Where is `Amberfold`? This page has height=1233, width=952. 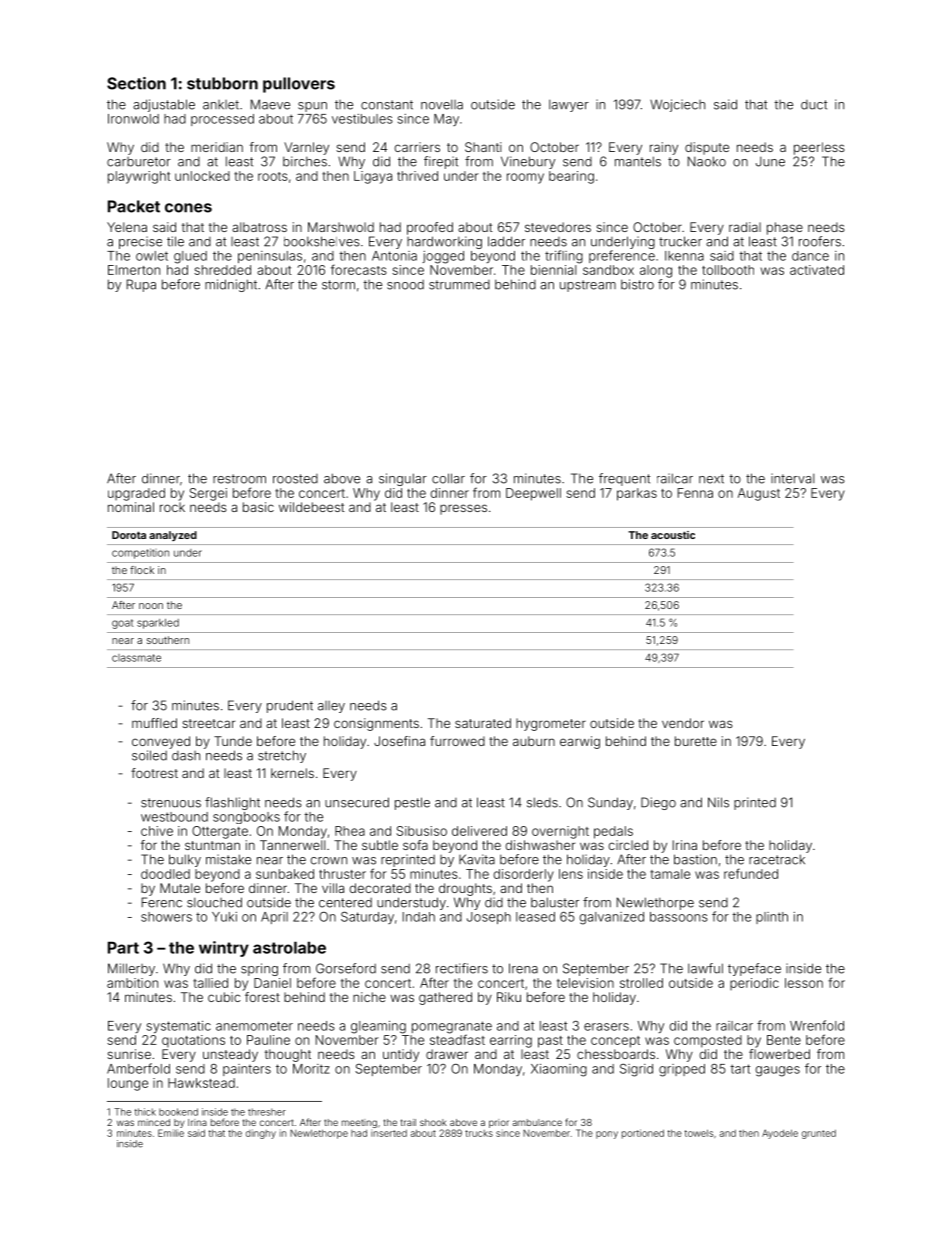
Amberfold is located at coordinates (138, 1068).
